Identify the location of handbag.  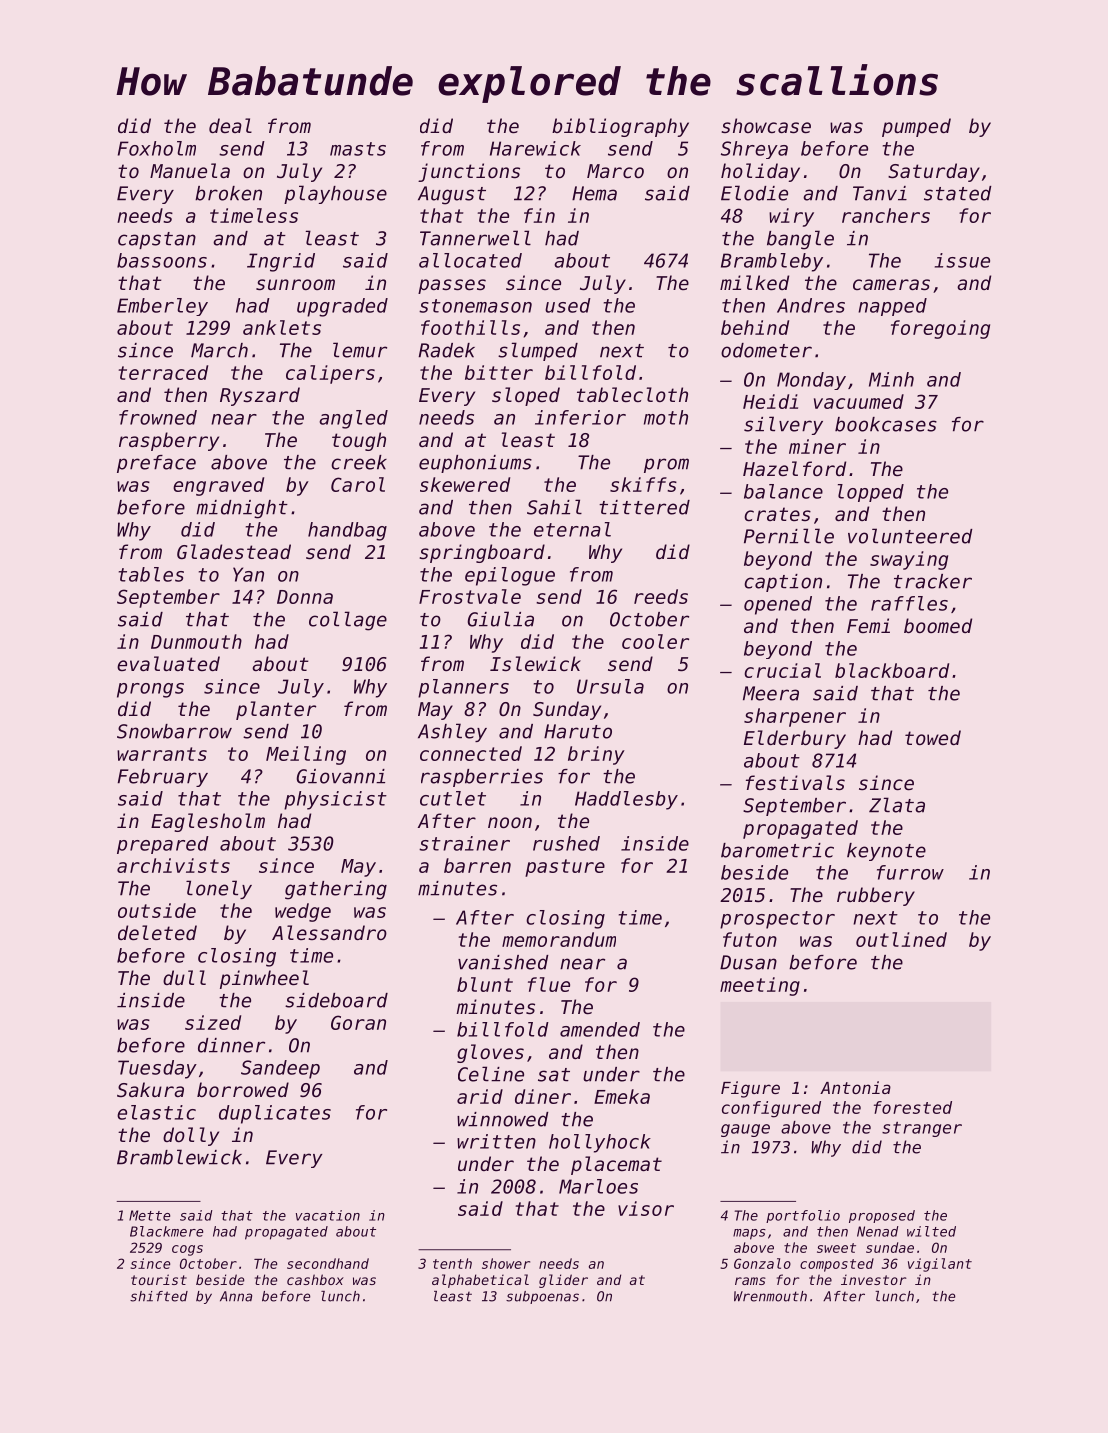
(347, 531).
